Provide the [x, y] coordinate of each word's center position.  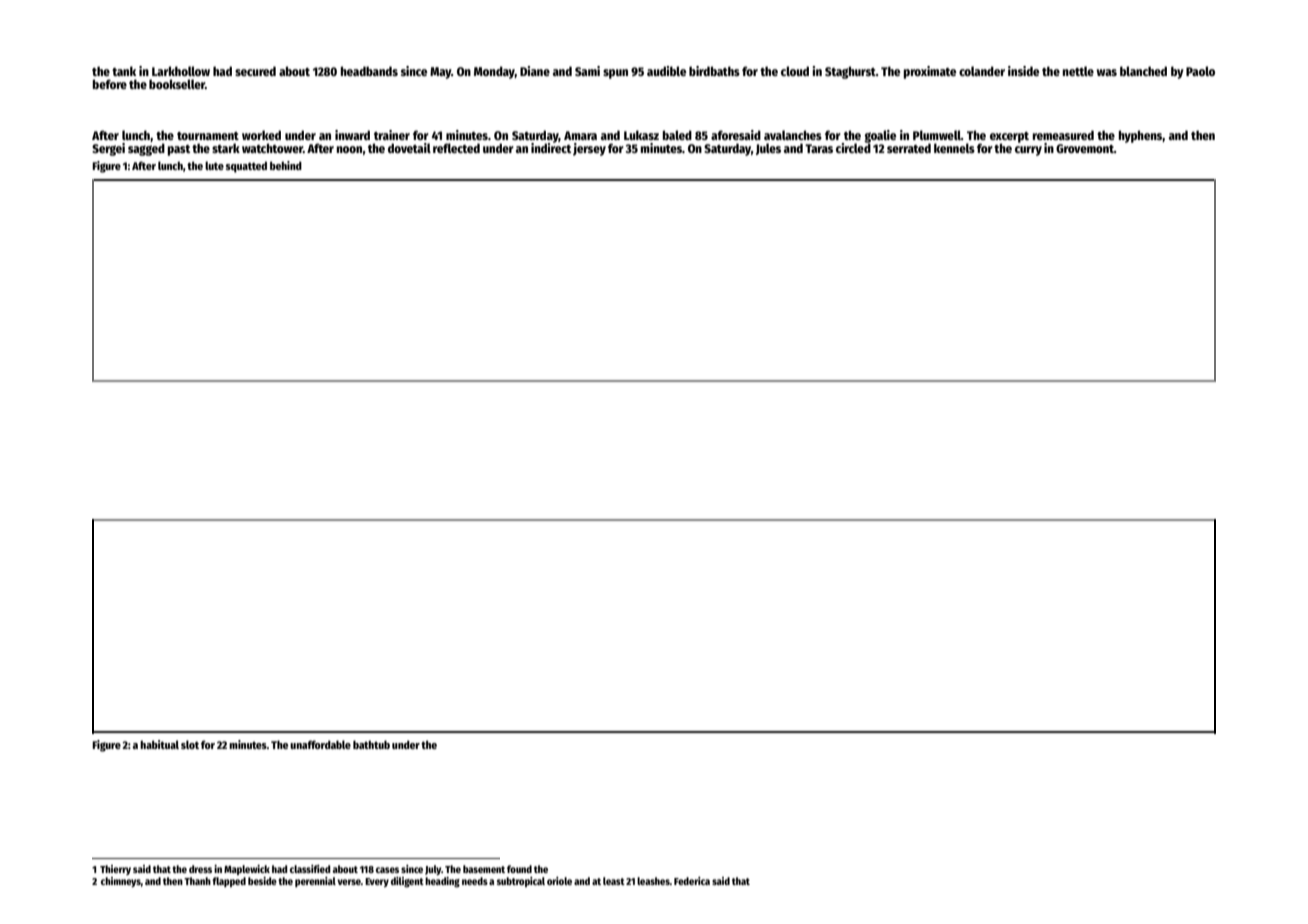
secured [255, 71]
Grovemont [1085, 148]
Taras [819, 148]
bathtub [371, 744]
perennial [315, 882]
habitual [159, 744]
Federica [692, 881]
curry [1028, 151]
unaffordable [320, 744]
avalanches [793, 135]
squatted [246, 167]
